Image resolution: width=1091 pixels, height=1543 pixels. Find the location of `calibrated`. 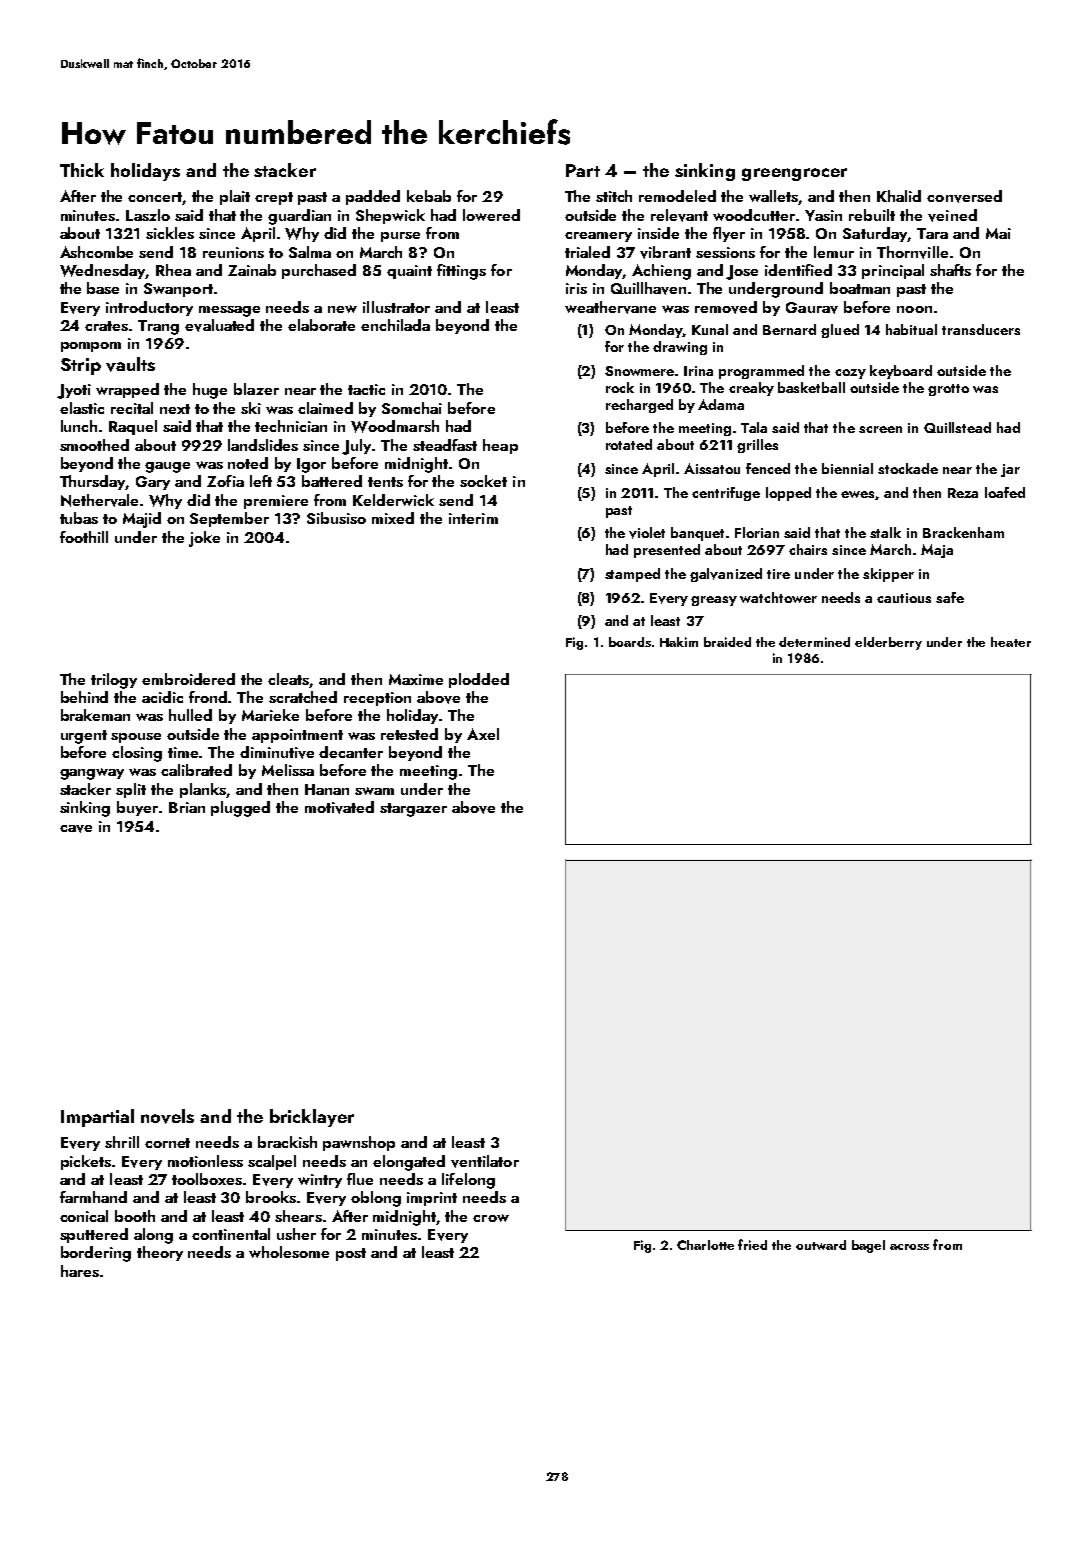

calibrated is located at coordinates (196, 770).
